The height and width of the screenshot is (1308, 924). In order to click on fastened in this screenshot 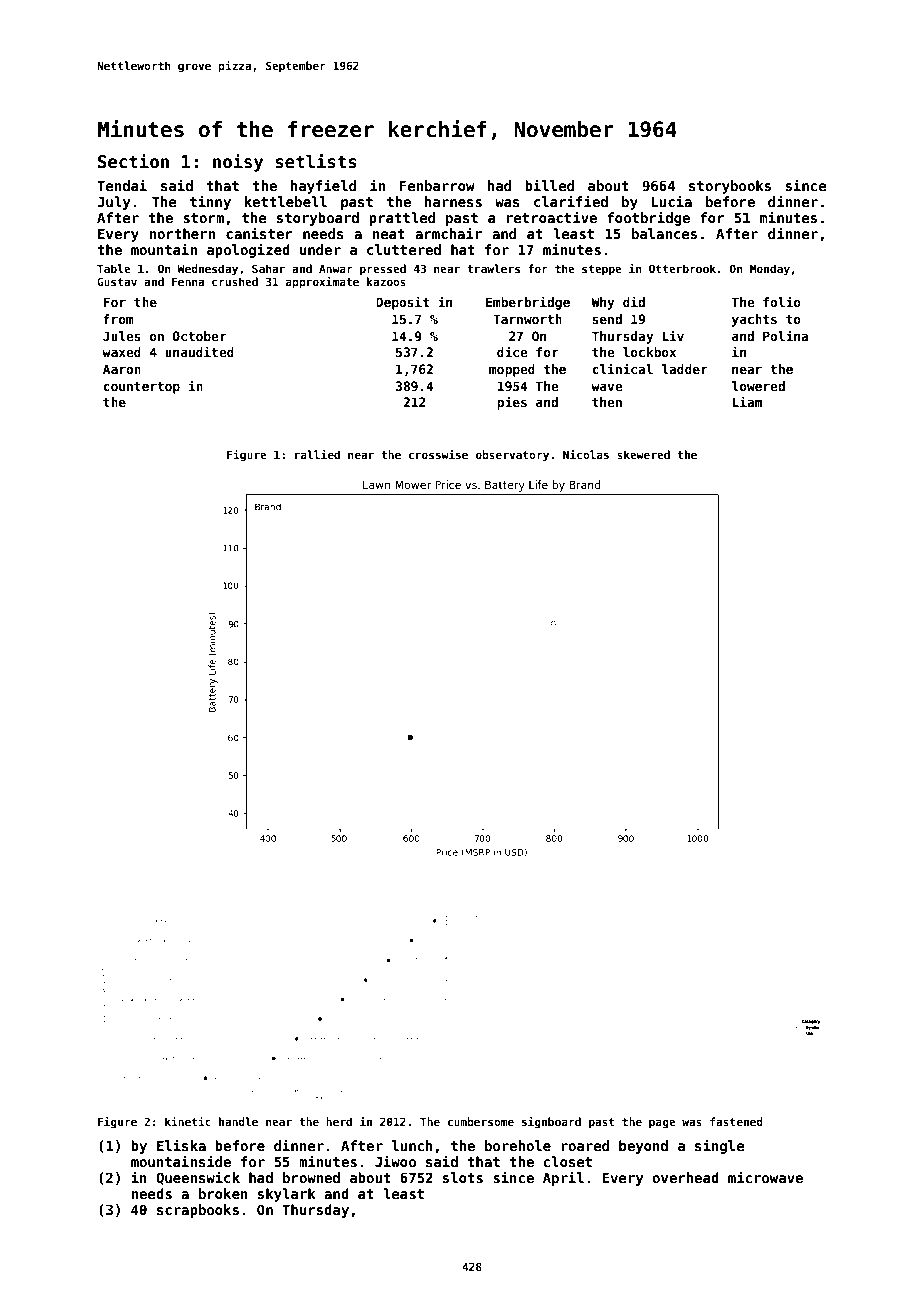, I will do `click(736, 1121)`.
